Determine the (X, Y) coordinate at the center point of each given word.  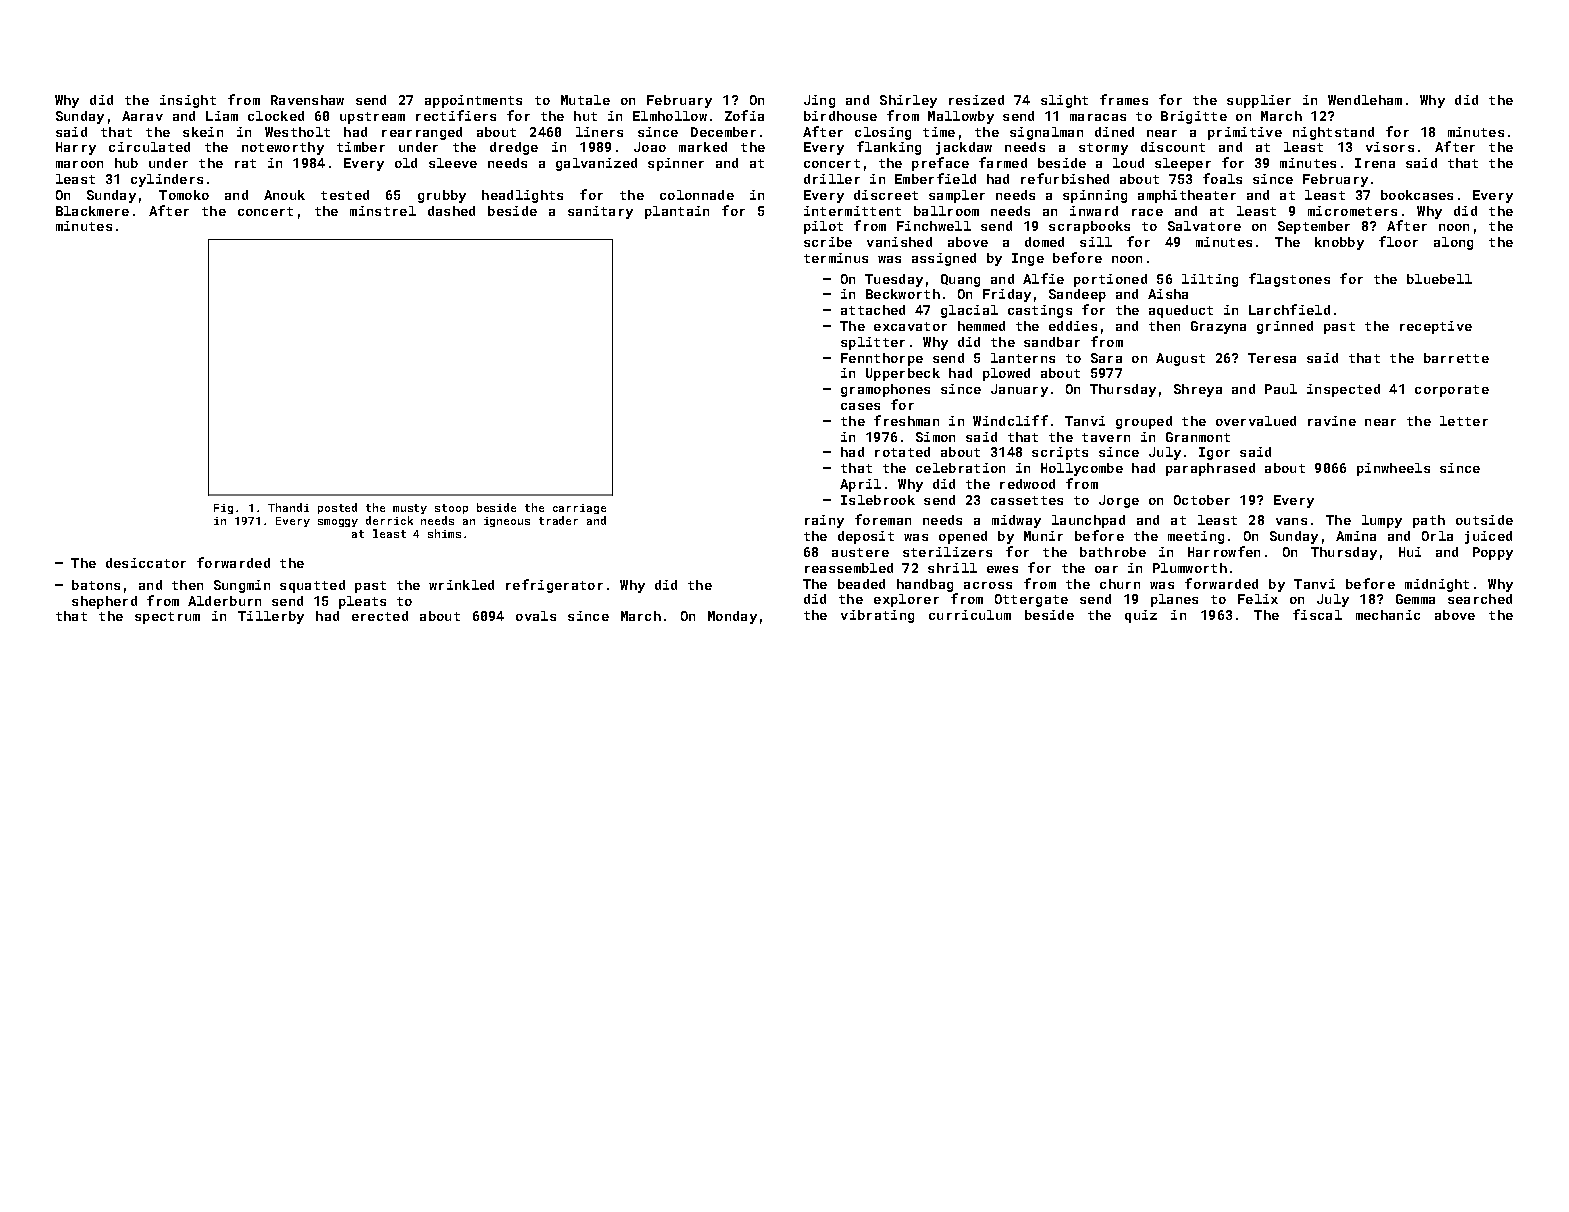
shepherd (104, 602)
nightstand (1333, 133)
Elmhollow (670, 116)
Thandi (288, 507)
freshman (906, 420)
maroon (79, 164)
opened (963, 537)
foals (1222, 178)
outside (1484, 520)
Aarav (142, 116)
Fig (223, 509)
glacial (969, 311)
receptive (1436, 327)
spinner (676, 164)
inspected (1343, 390)
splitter (873, 343)
